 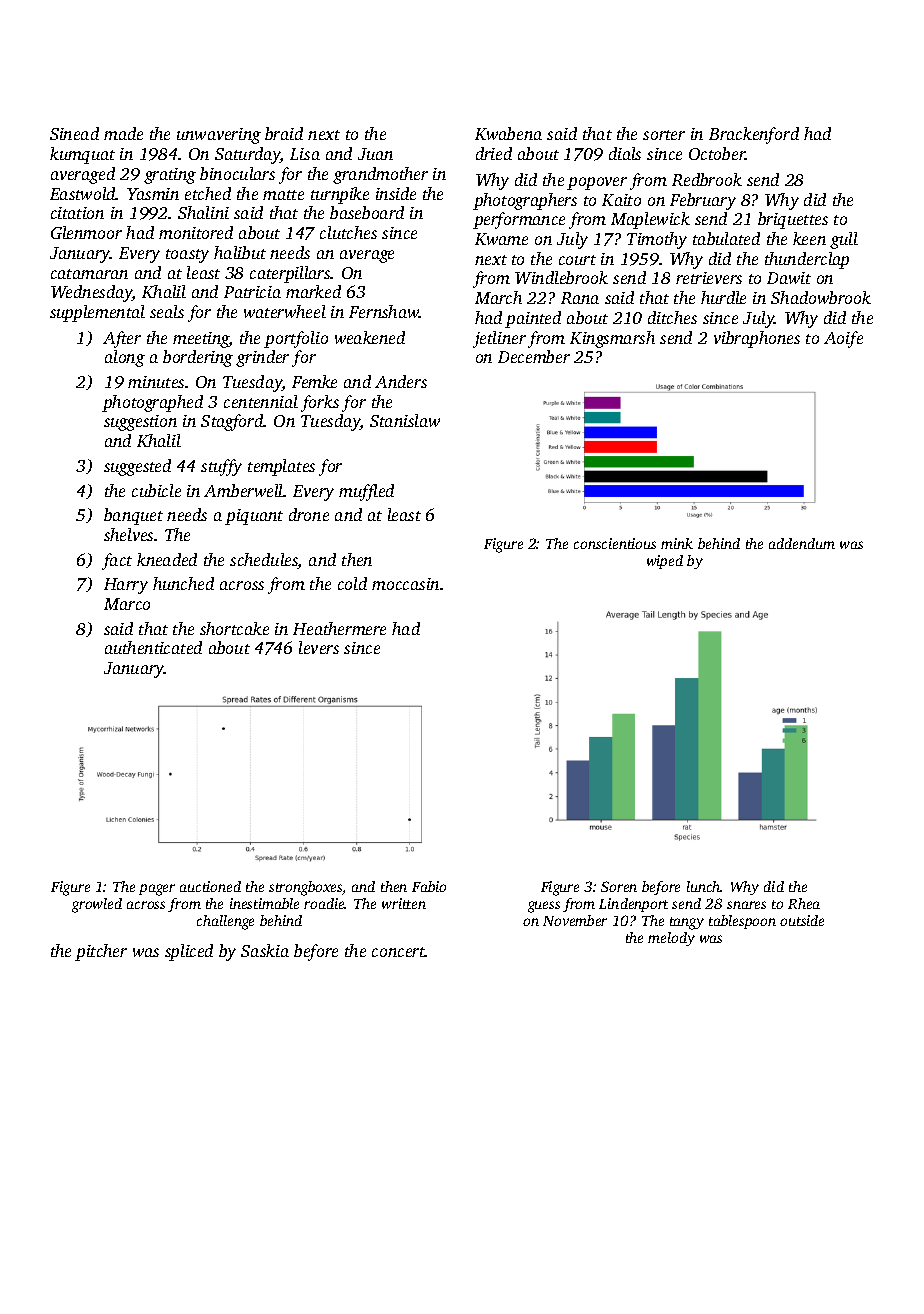 I want to click on Heathermere, so click(x=339, y=628).
